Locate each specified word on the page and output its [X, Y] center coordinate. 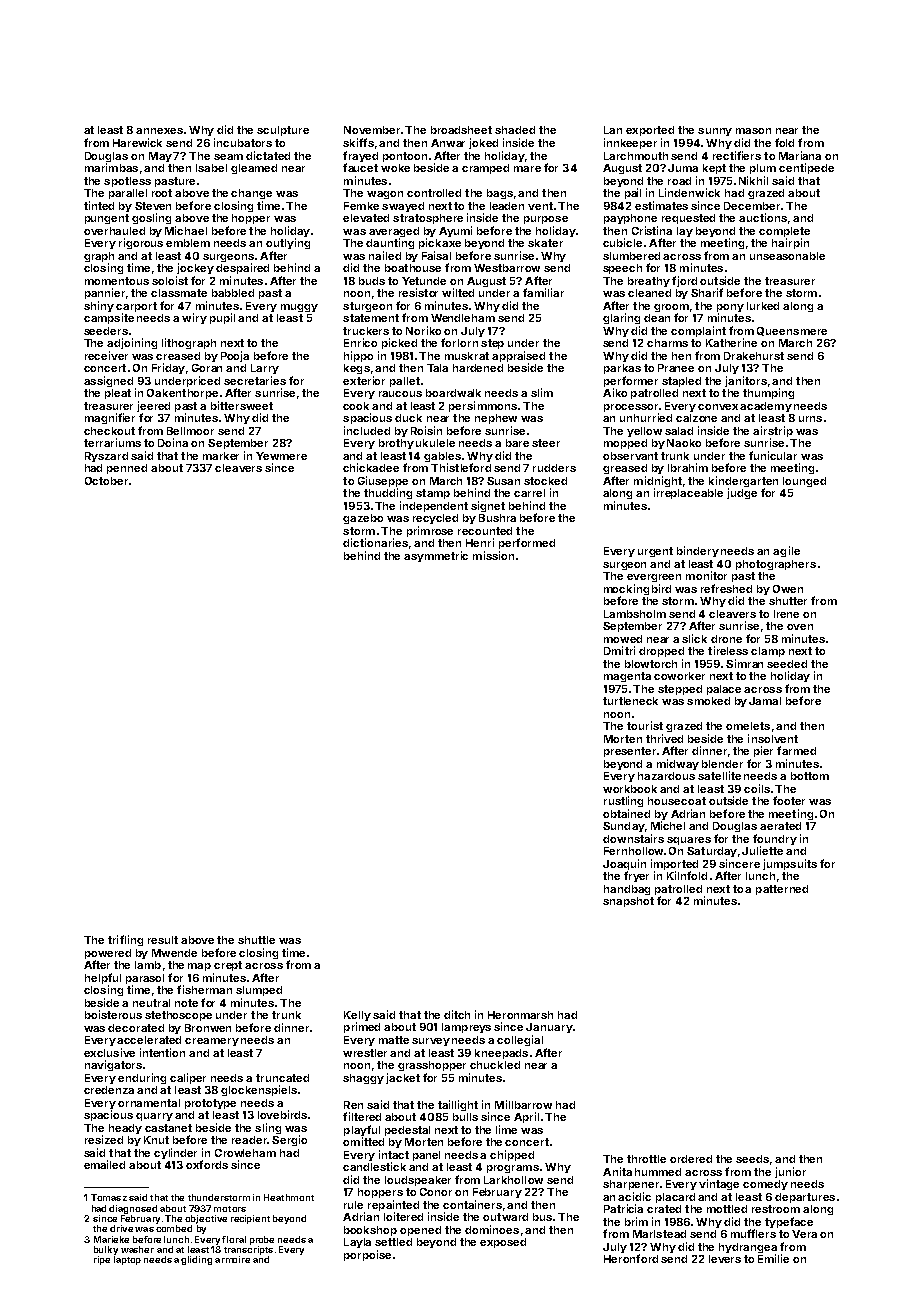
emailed [104, 1164]
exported [650, 131]
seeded [787, 664]
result [163, 940]
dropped [661, 652]
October [106, 481]
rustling [623, 801]
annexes [159, 131]
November [372, 130]
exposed [503, 1243]
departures [805, 1198]
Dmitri [619, 650]
